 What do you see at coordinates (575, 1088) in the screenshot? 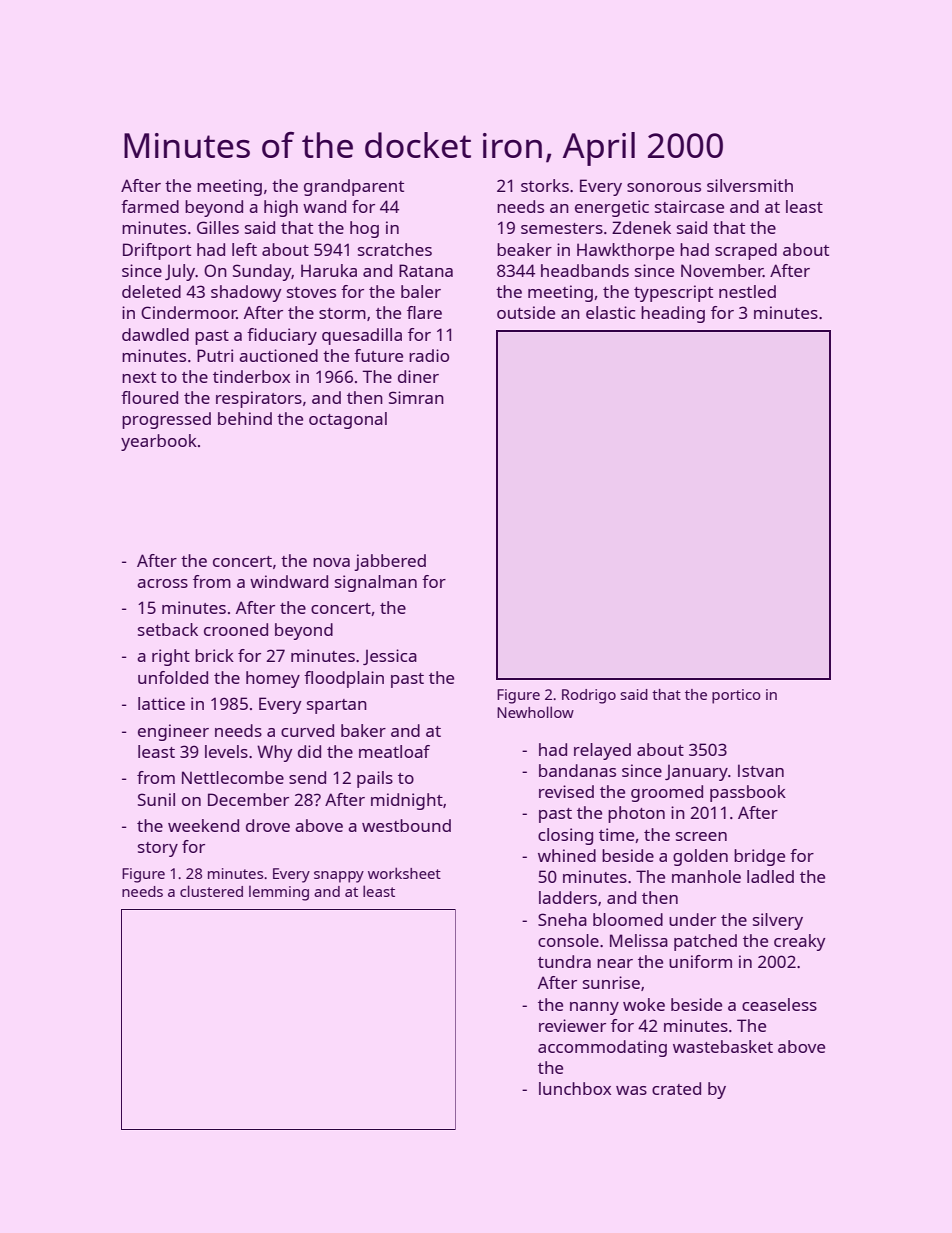
I see `lunchbox` at bounding box center [575, 1088].
